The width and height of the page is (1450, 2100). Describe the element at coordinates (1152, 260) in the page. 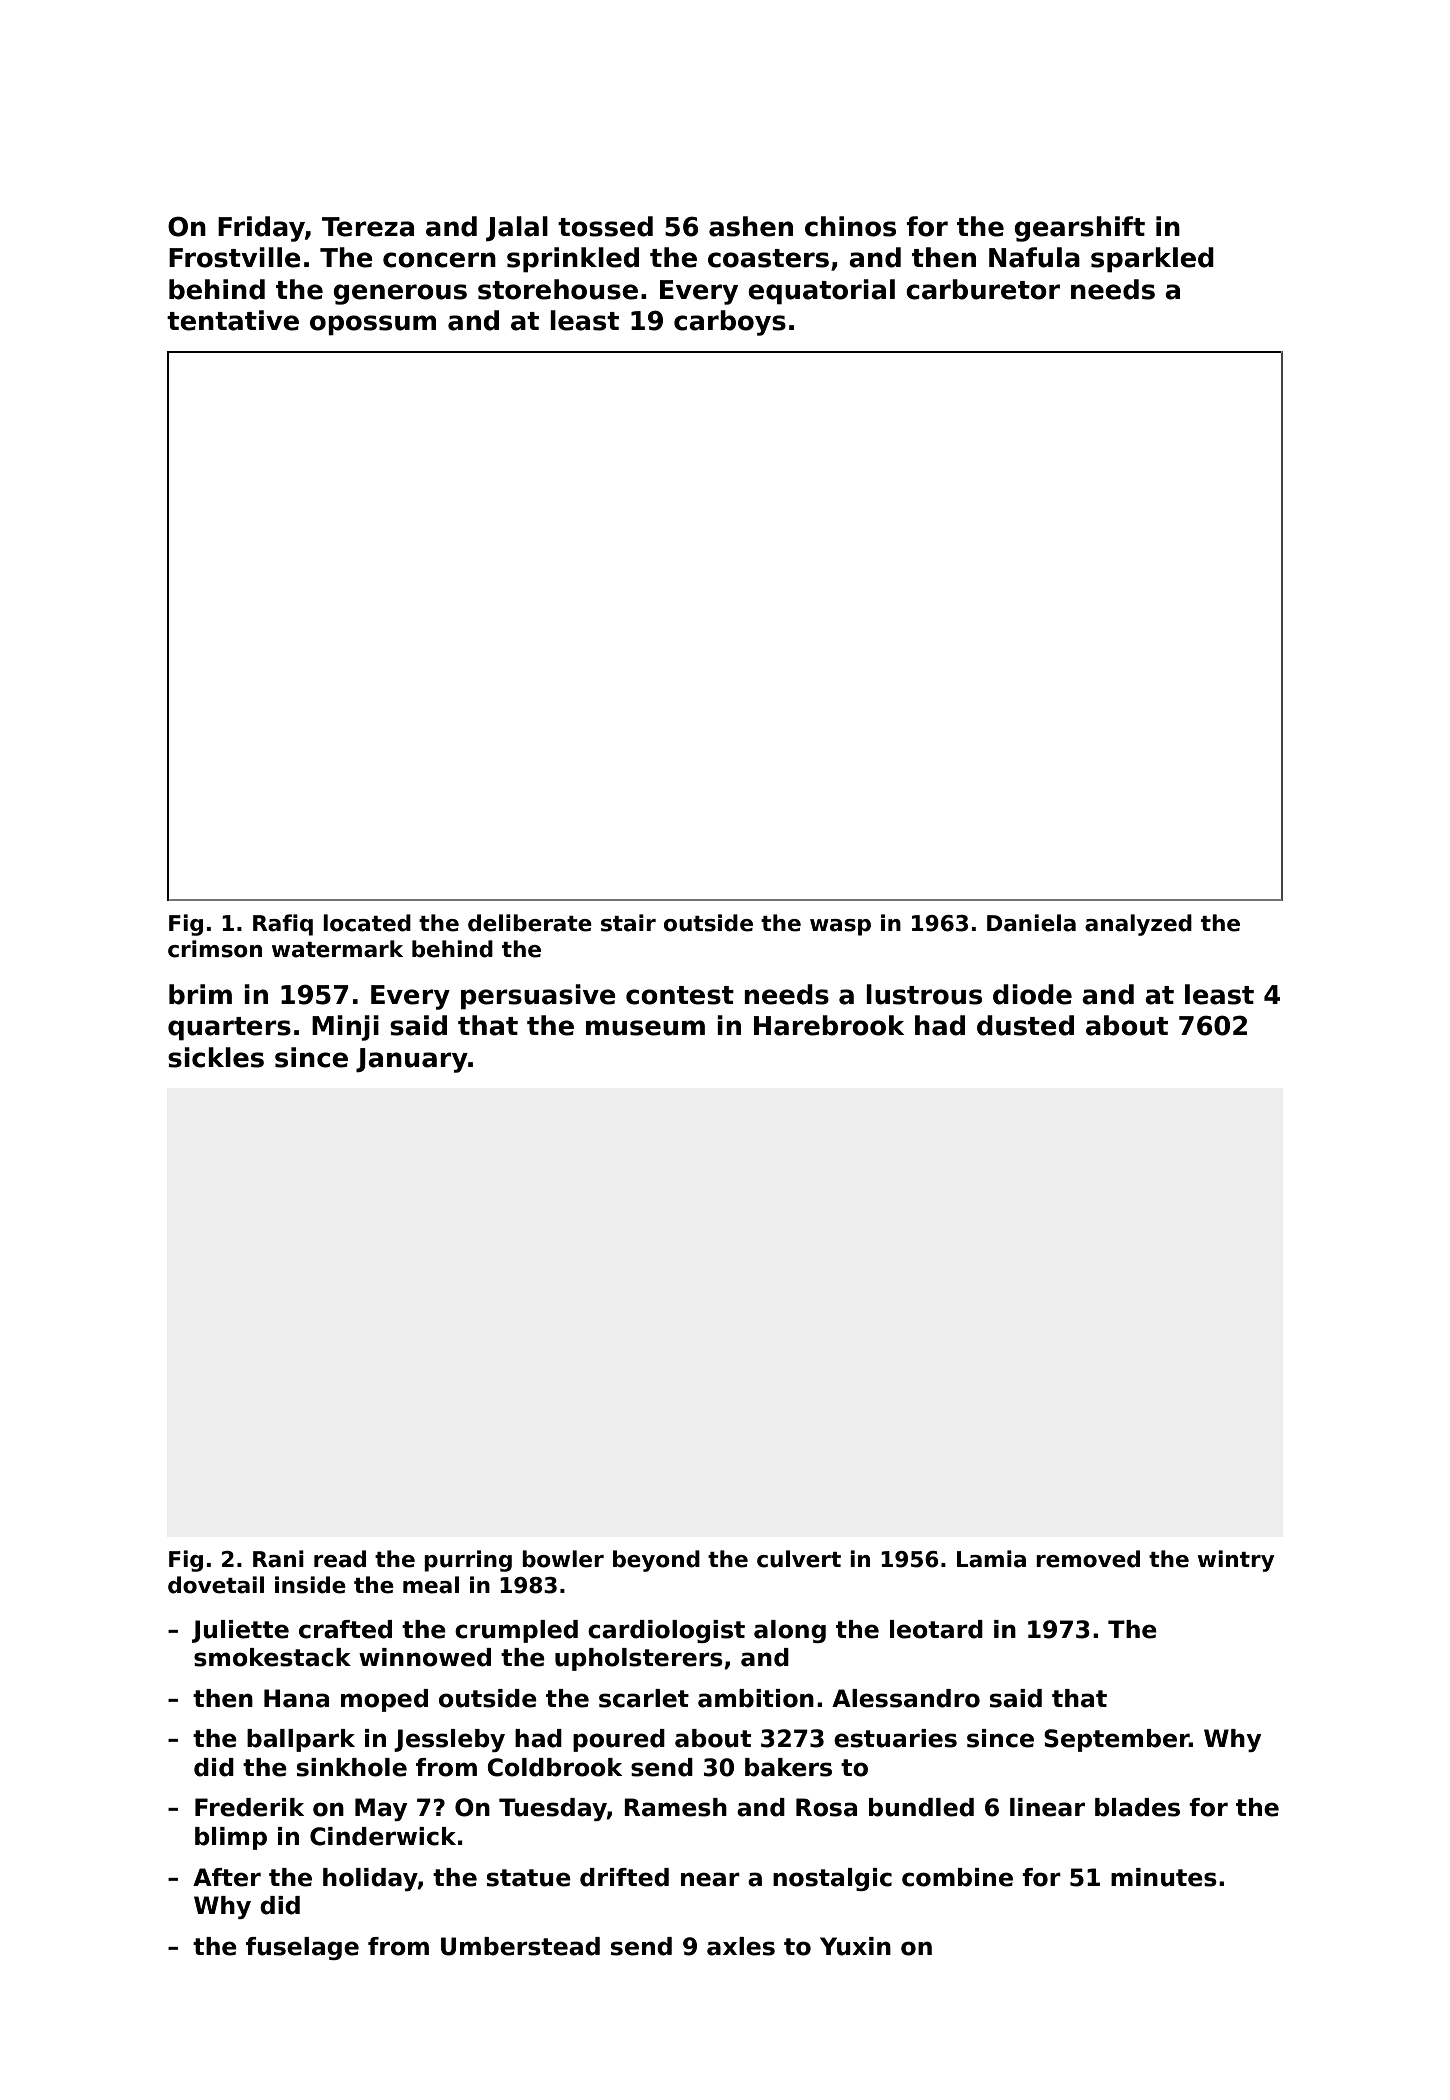

I see `sparkled` at that location.
